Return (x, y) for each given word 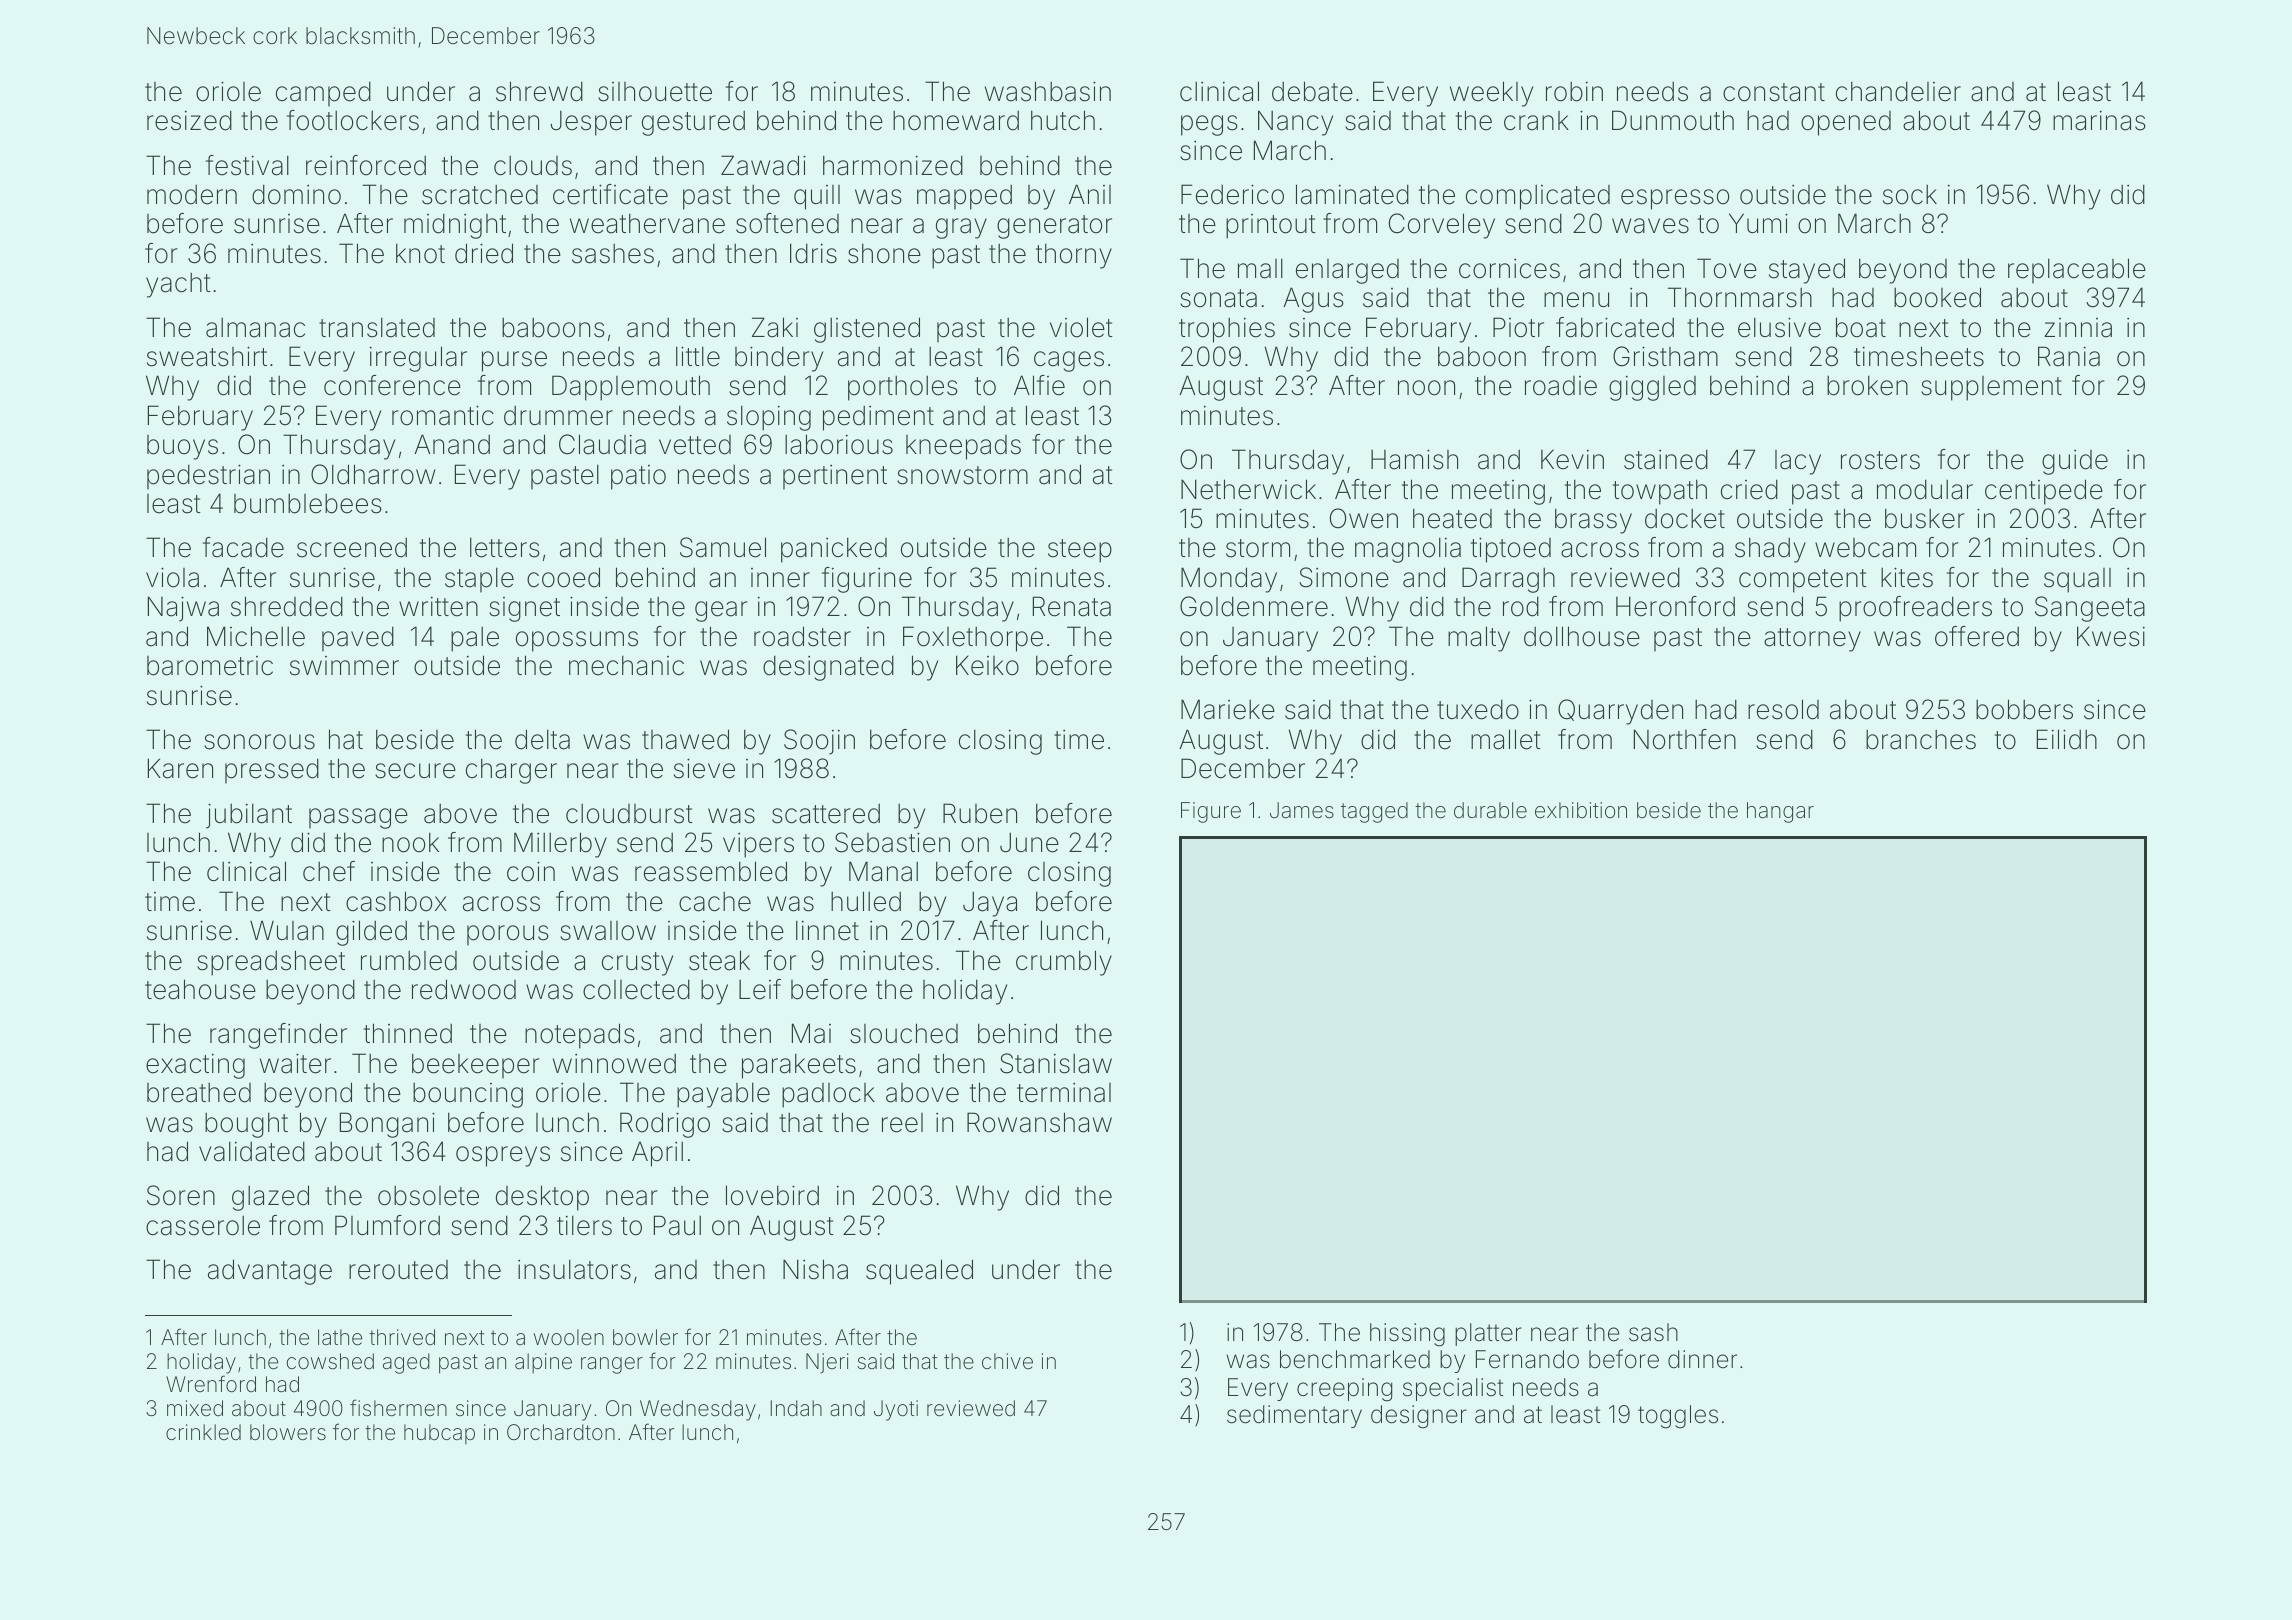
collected (636, 989)
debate (1312, 91)
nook (410, 842)
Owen (1364, 518)
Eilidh (2067, 739)
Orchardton (561, 1432)
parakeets (799, 1066)
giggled (1652, 388)
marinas (2099, 121)
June (1029, 842)
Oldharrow (373, 474)
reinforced (366, 165)
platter (1488, 1334)
